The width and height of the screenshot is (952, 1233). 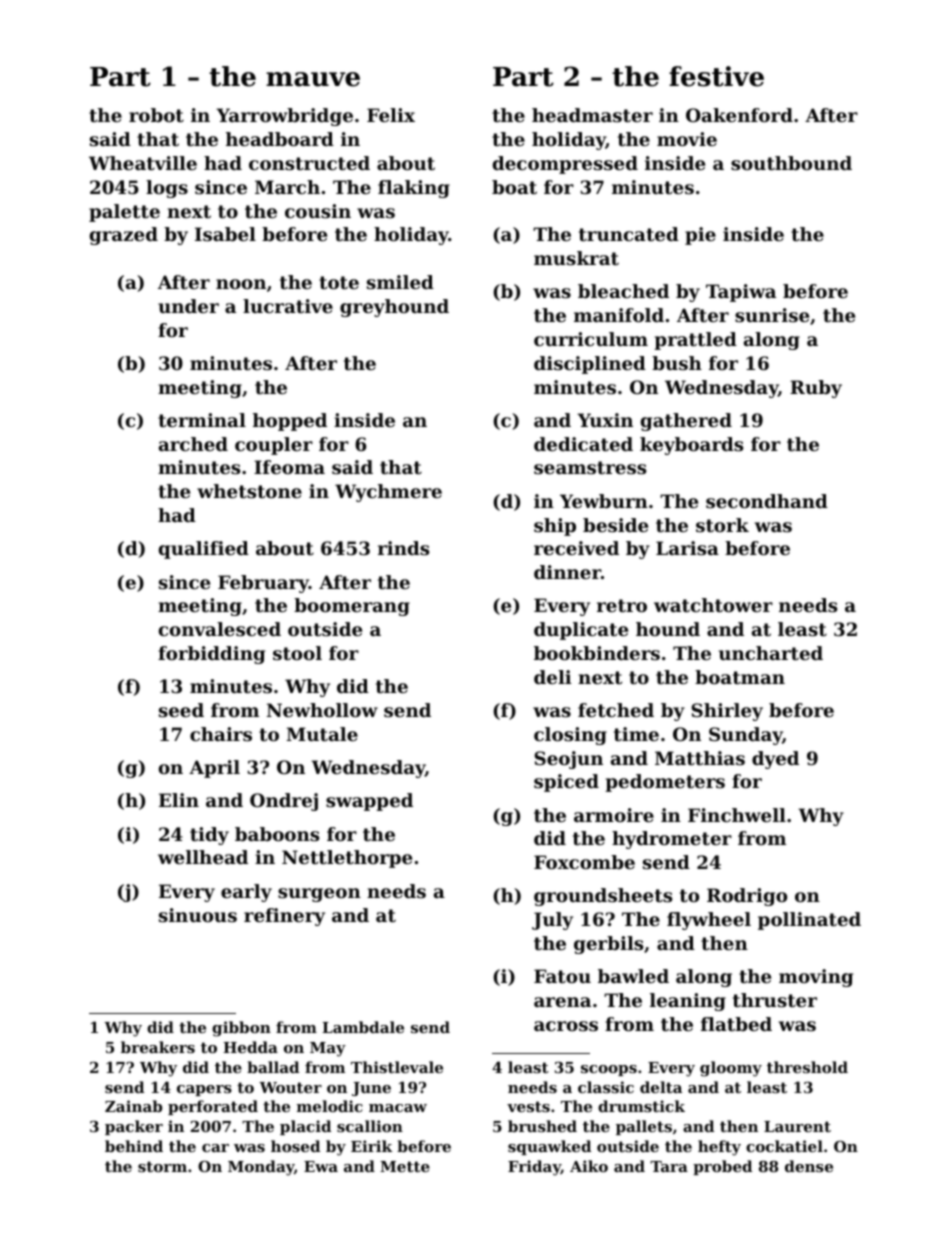 What do you see at coordinates (162, 1166) in the screenshot?
I see `storm` at bounding box center [162, 1166].
